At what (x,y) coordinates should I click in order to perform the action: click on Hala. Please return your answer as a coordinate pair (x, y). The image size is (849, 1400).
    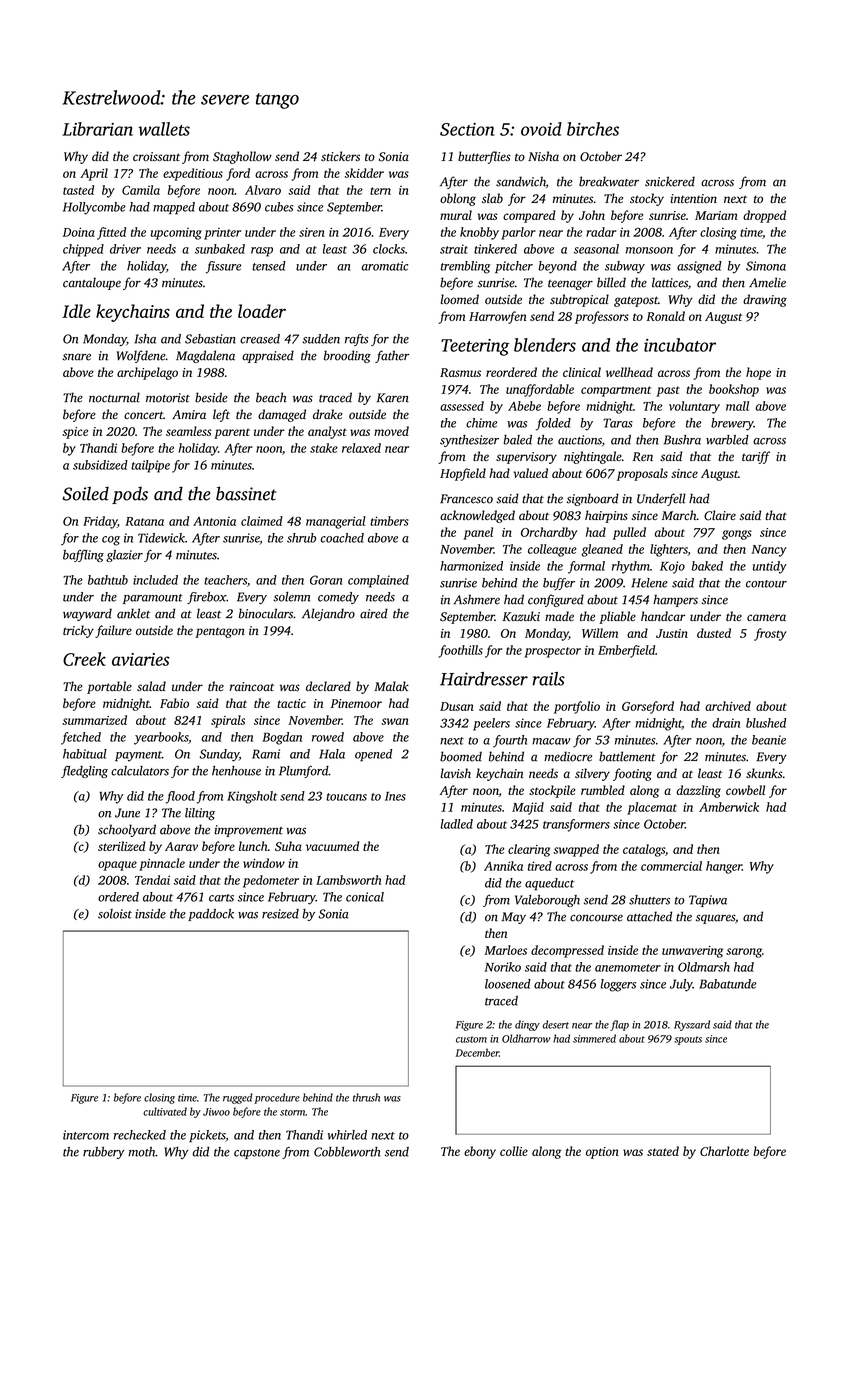
    Looking at the image, I should click on (332, 754).
